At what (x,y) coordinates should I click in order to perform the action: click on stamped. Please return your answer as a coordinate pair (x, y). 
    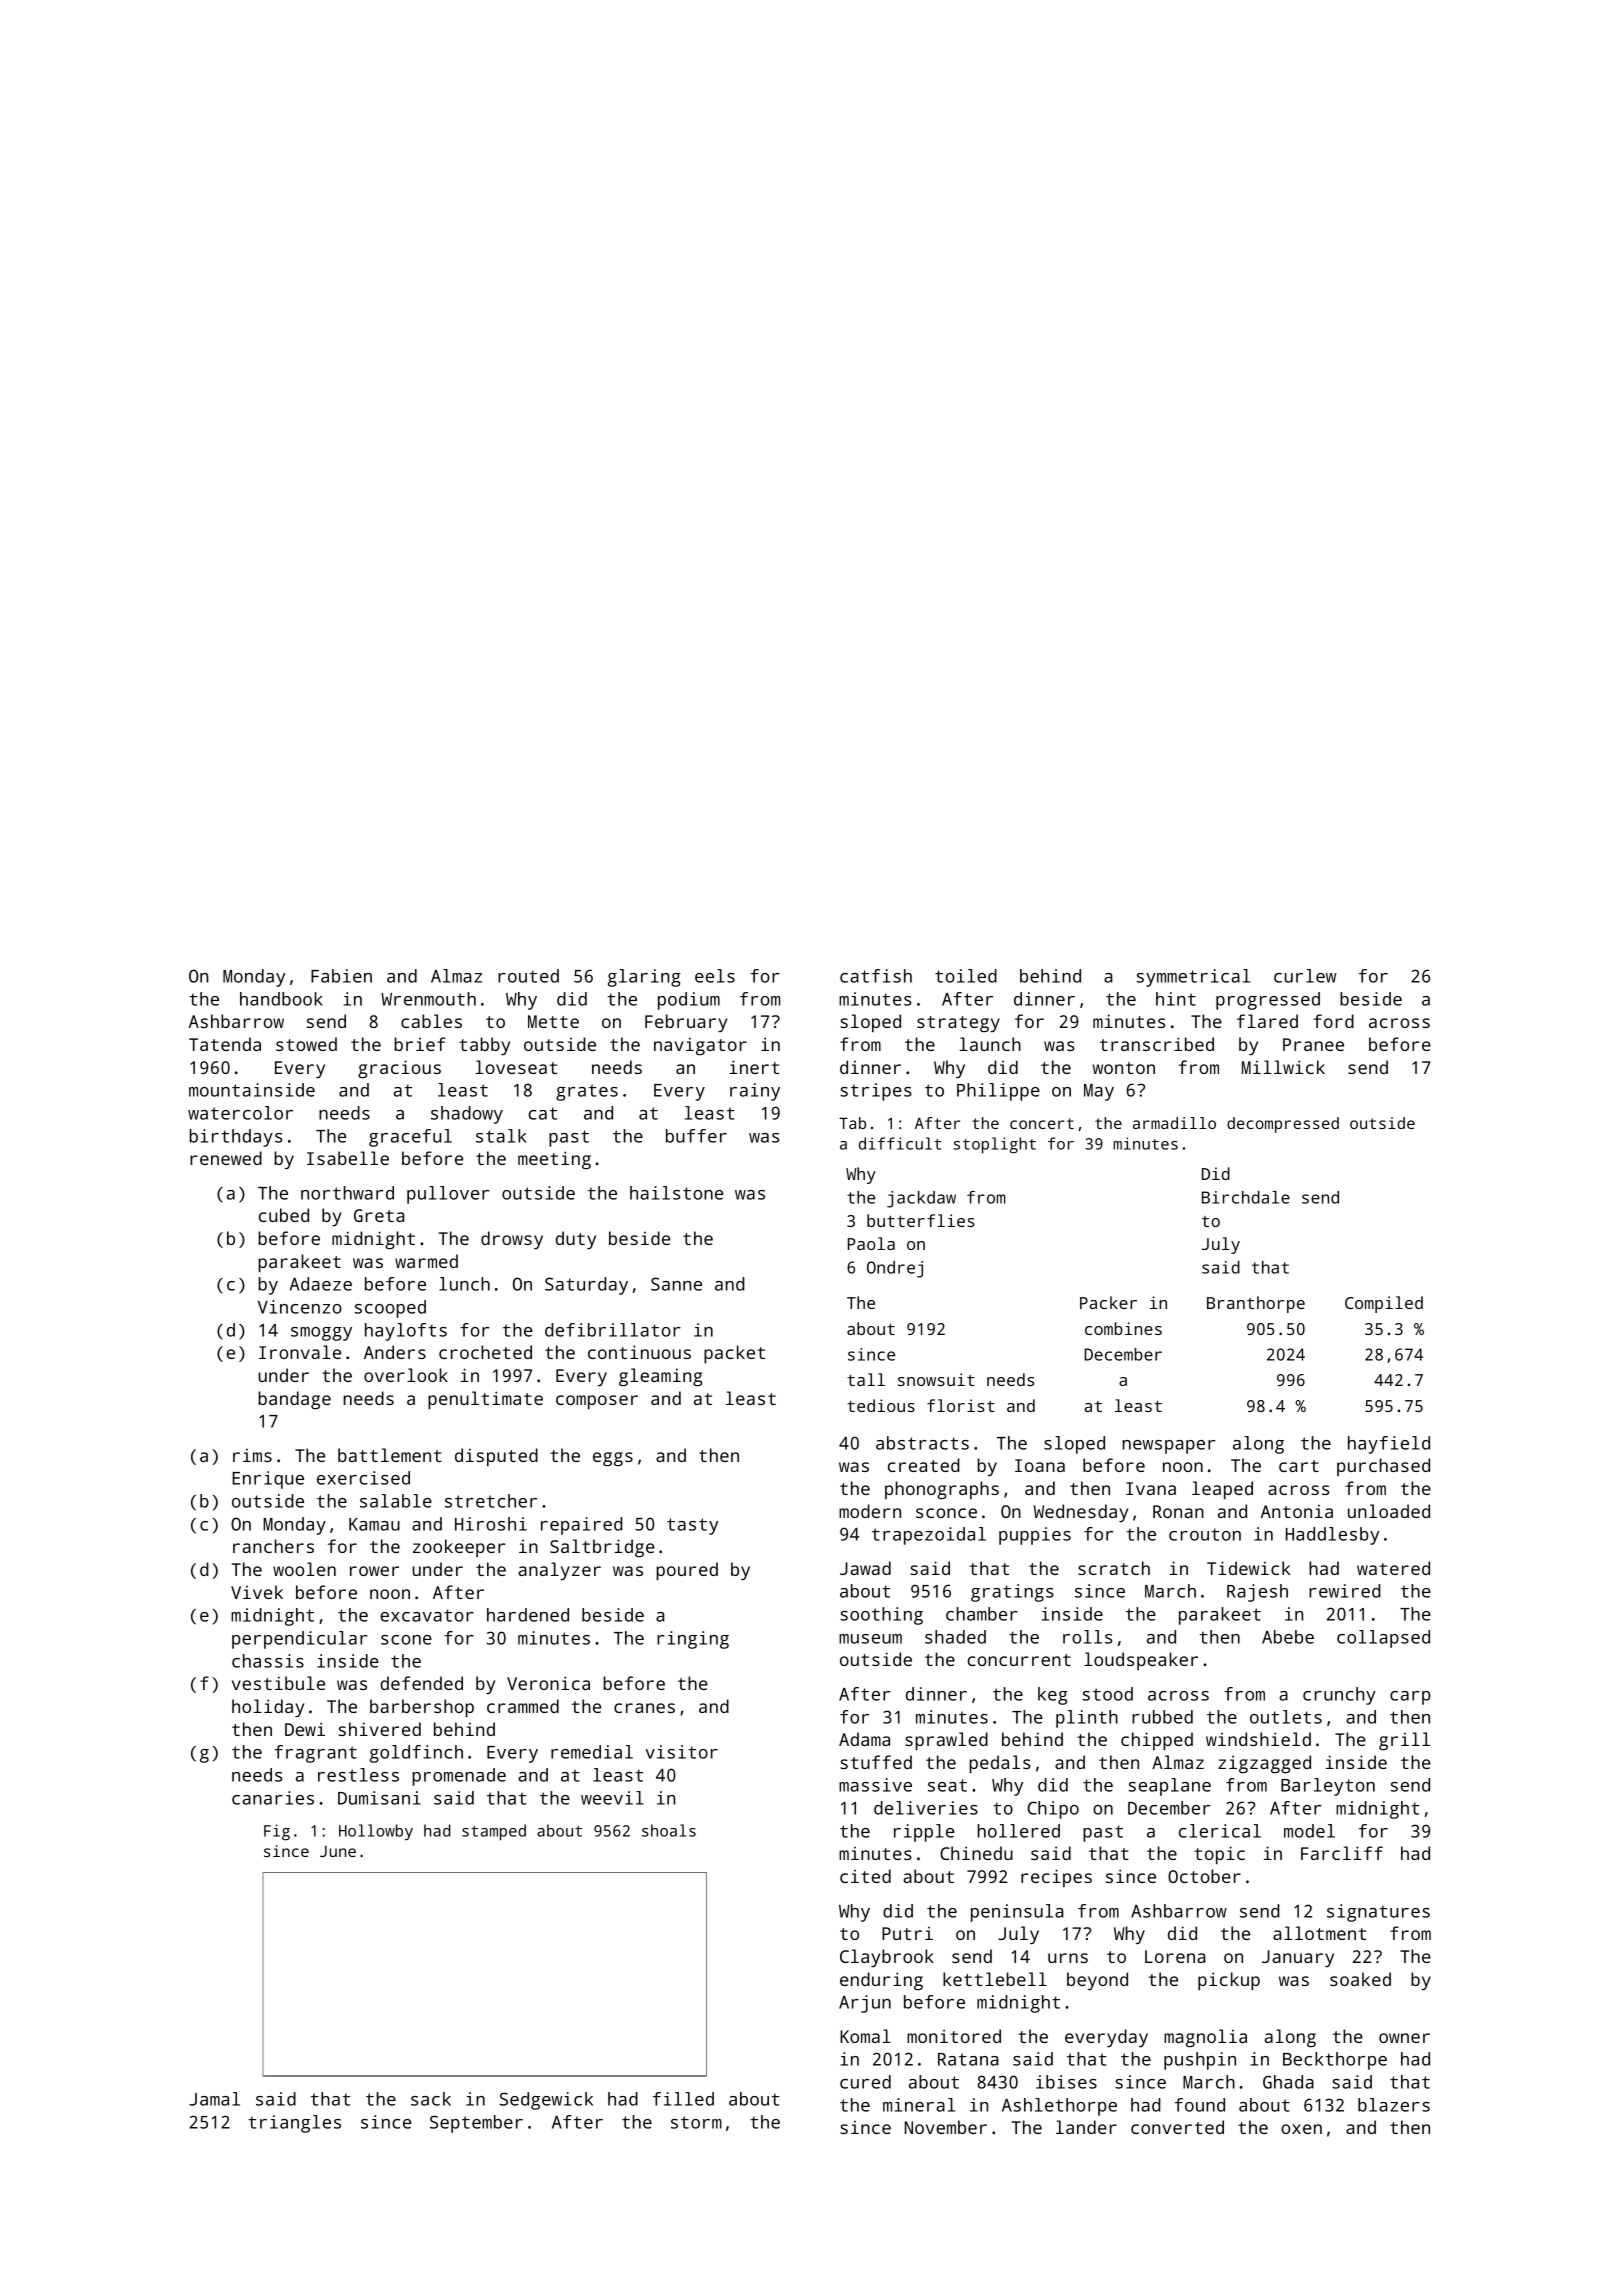
    Looking at the image, I should click on (494, 1832).
